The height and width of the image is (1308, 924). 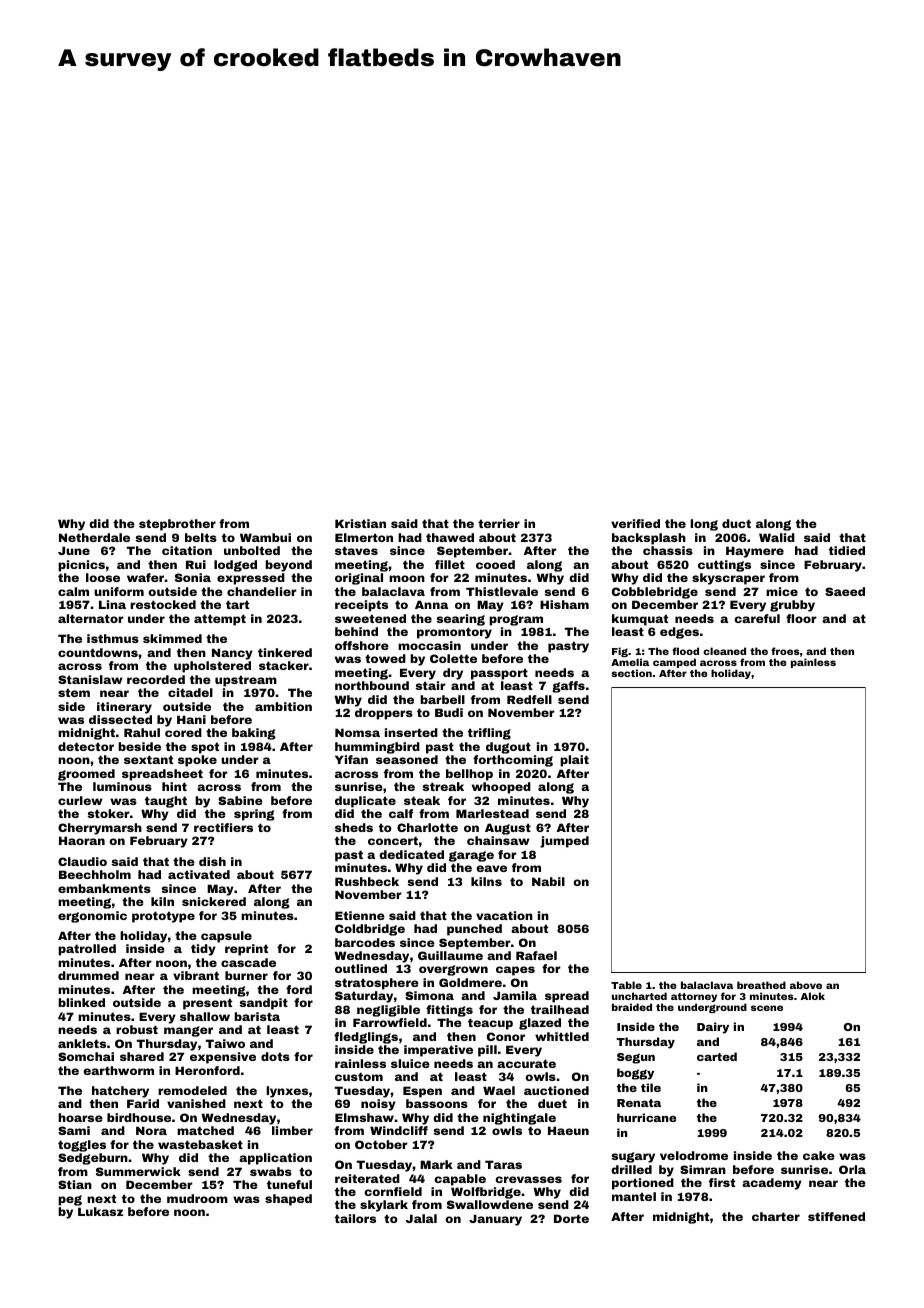 I want to click on terrier, so click(x=499, y=523).
